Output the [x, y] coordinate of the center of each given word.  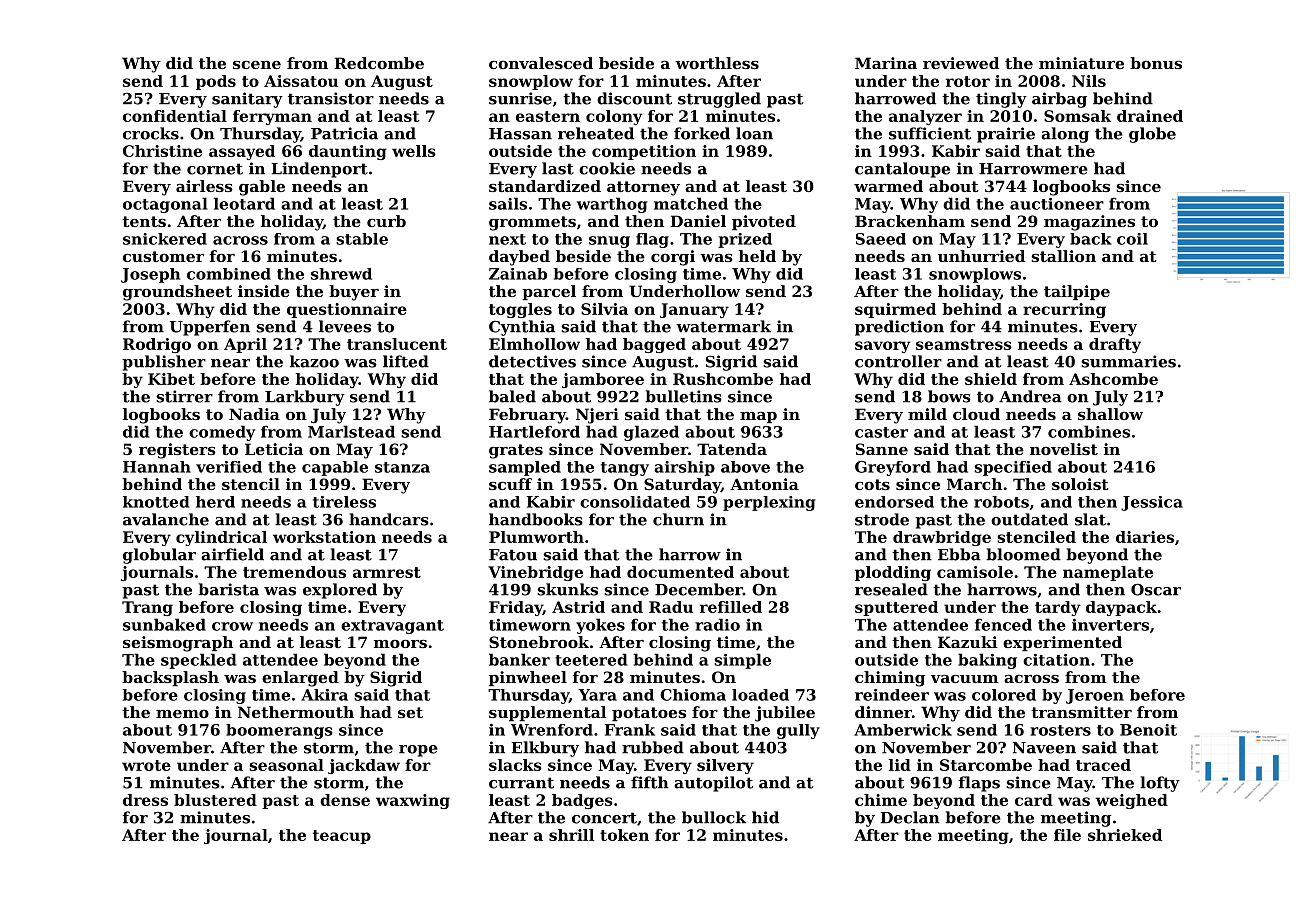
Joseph [150, 275]
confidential [175, 116]
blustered [215, 800]
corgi [673, 258]
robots [1001, 502]
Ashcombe [1113, 379]
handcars [389, 519]
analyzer [925, 117]
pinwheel [528, 678]
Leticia [274, 449]
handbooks [536, 519]
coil [1132, 239]
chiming [890, 679]
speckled [199, 661]
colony [614, 117]
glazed [651, 433]
